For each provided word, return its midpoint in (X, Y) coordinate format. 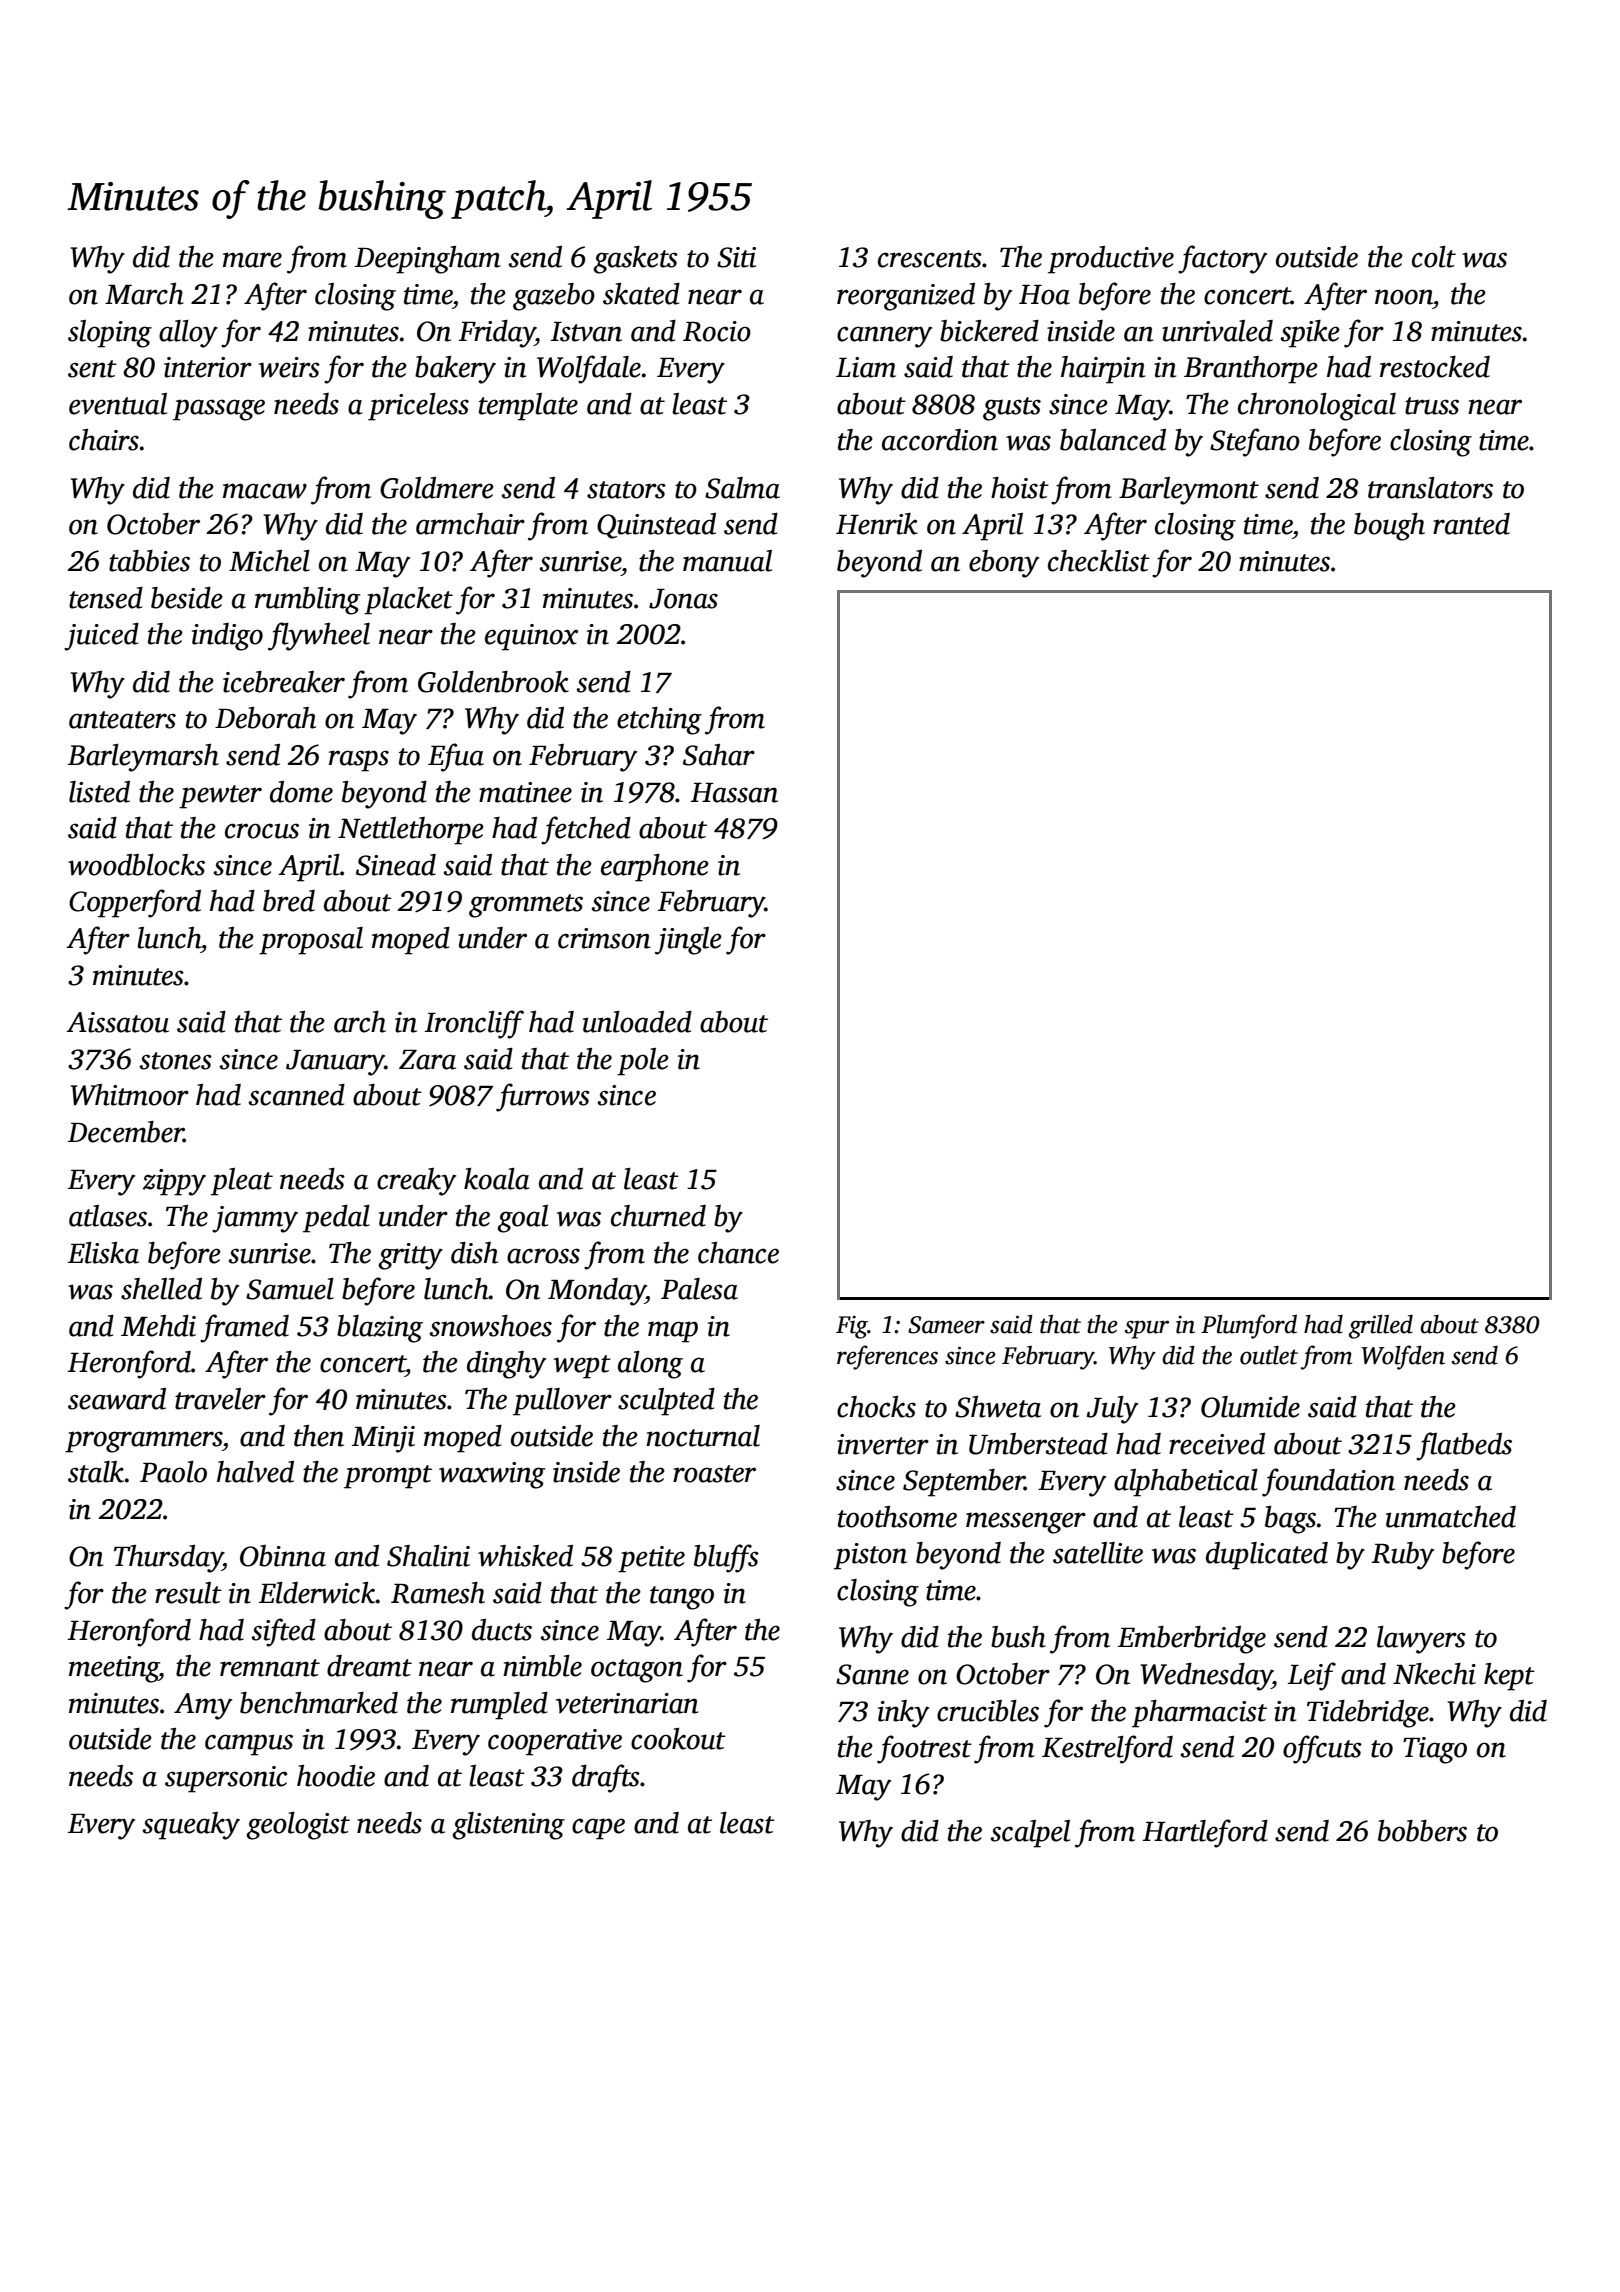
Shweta (998, 1407)
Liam (866, 367)
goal (522, 1219)
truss (1432, 406)
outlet (1269, 1355)
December (126, 1132)
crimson (604, 938)
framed (244, 1328)
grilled (1381, 1327)
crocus (262, 831)
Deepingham (428, 260)
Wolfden (1403, 1357)
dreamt (369, 1666)
